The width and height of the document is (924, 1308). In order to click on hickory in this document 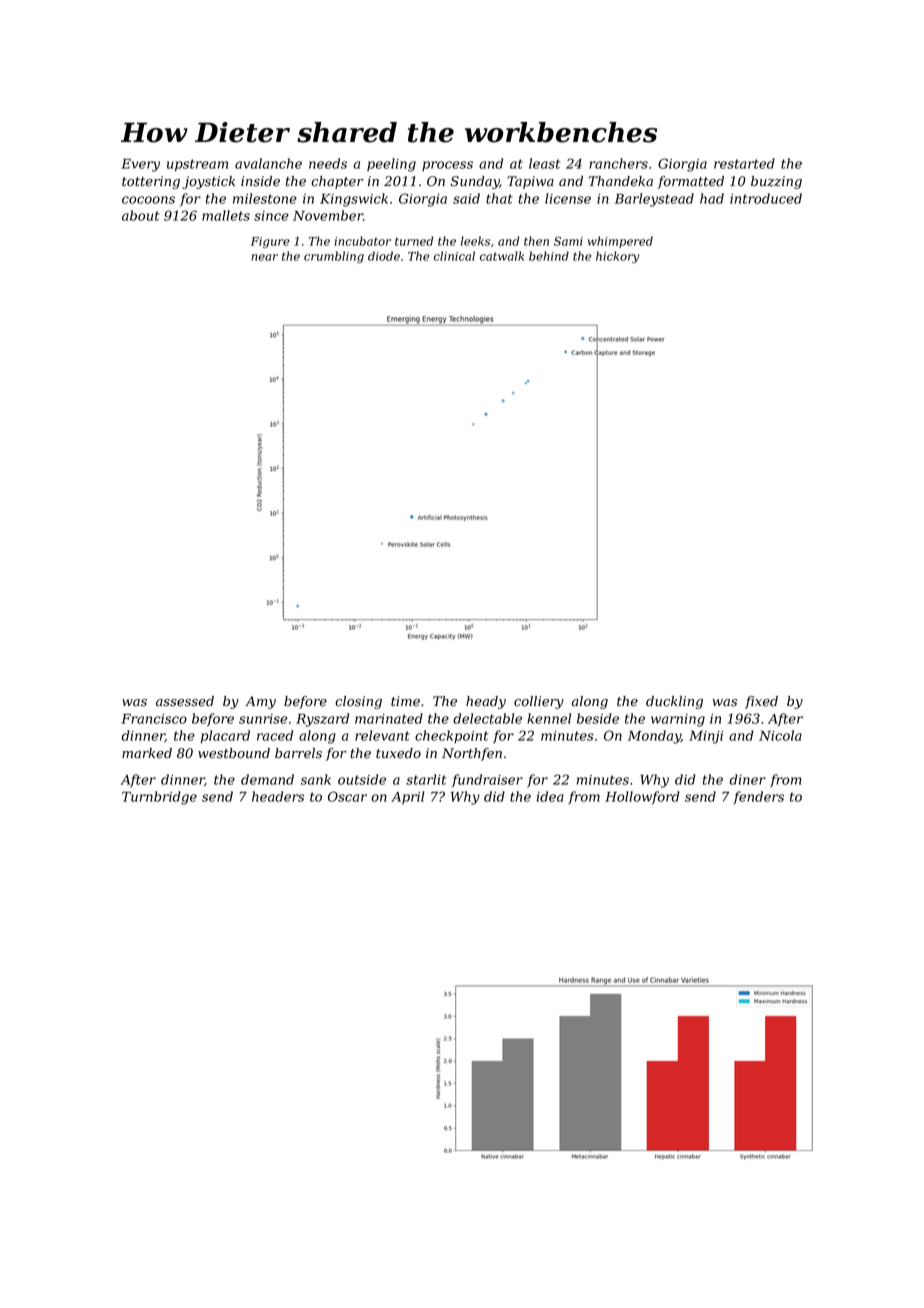, I will do `click(617, 257)`.
